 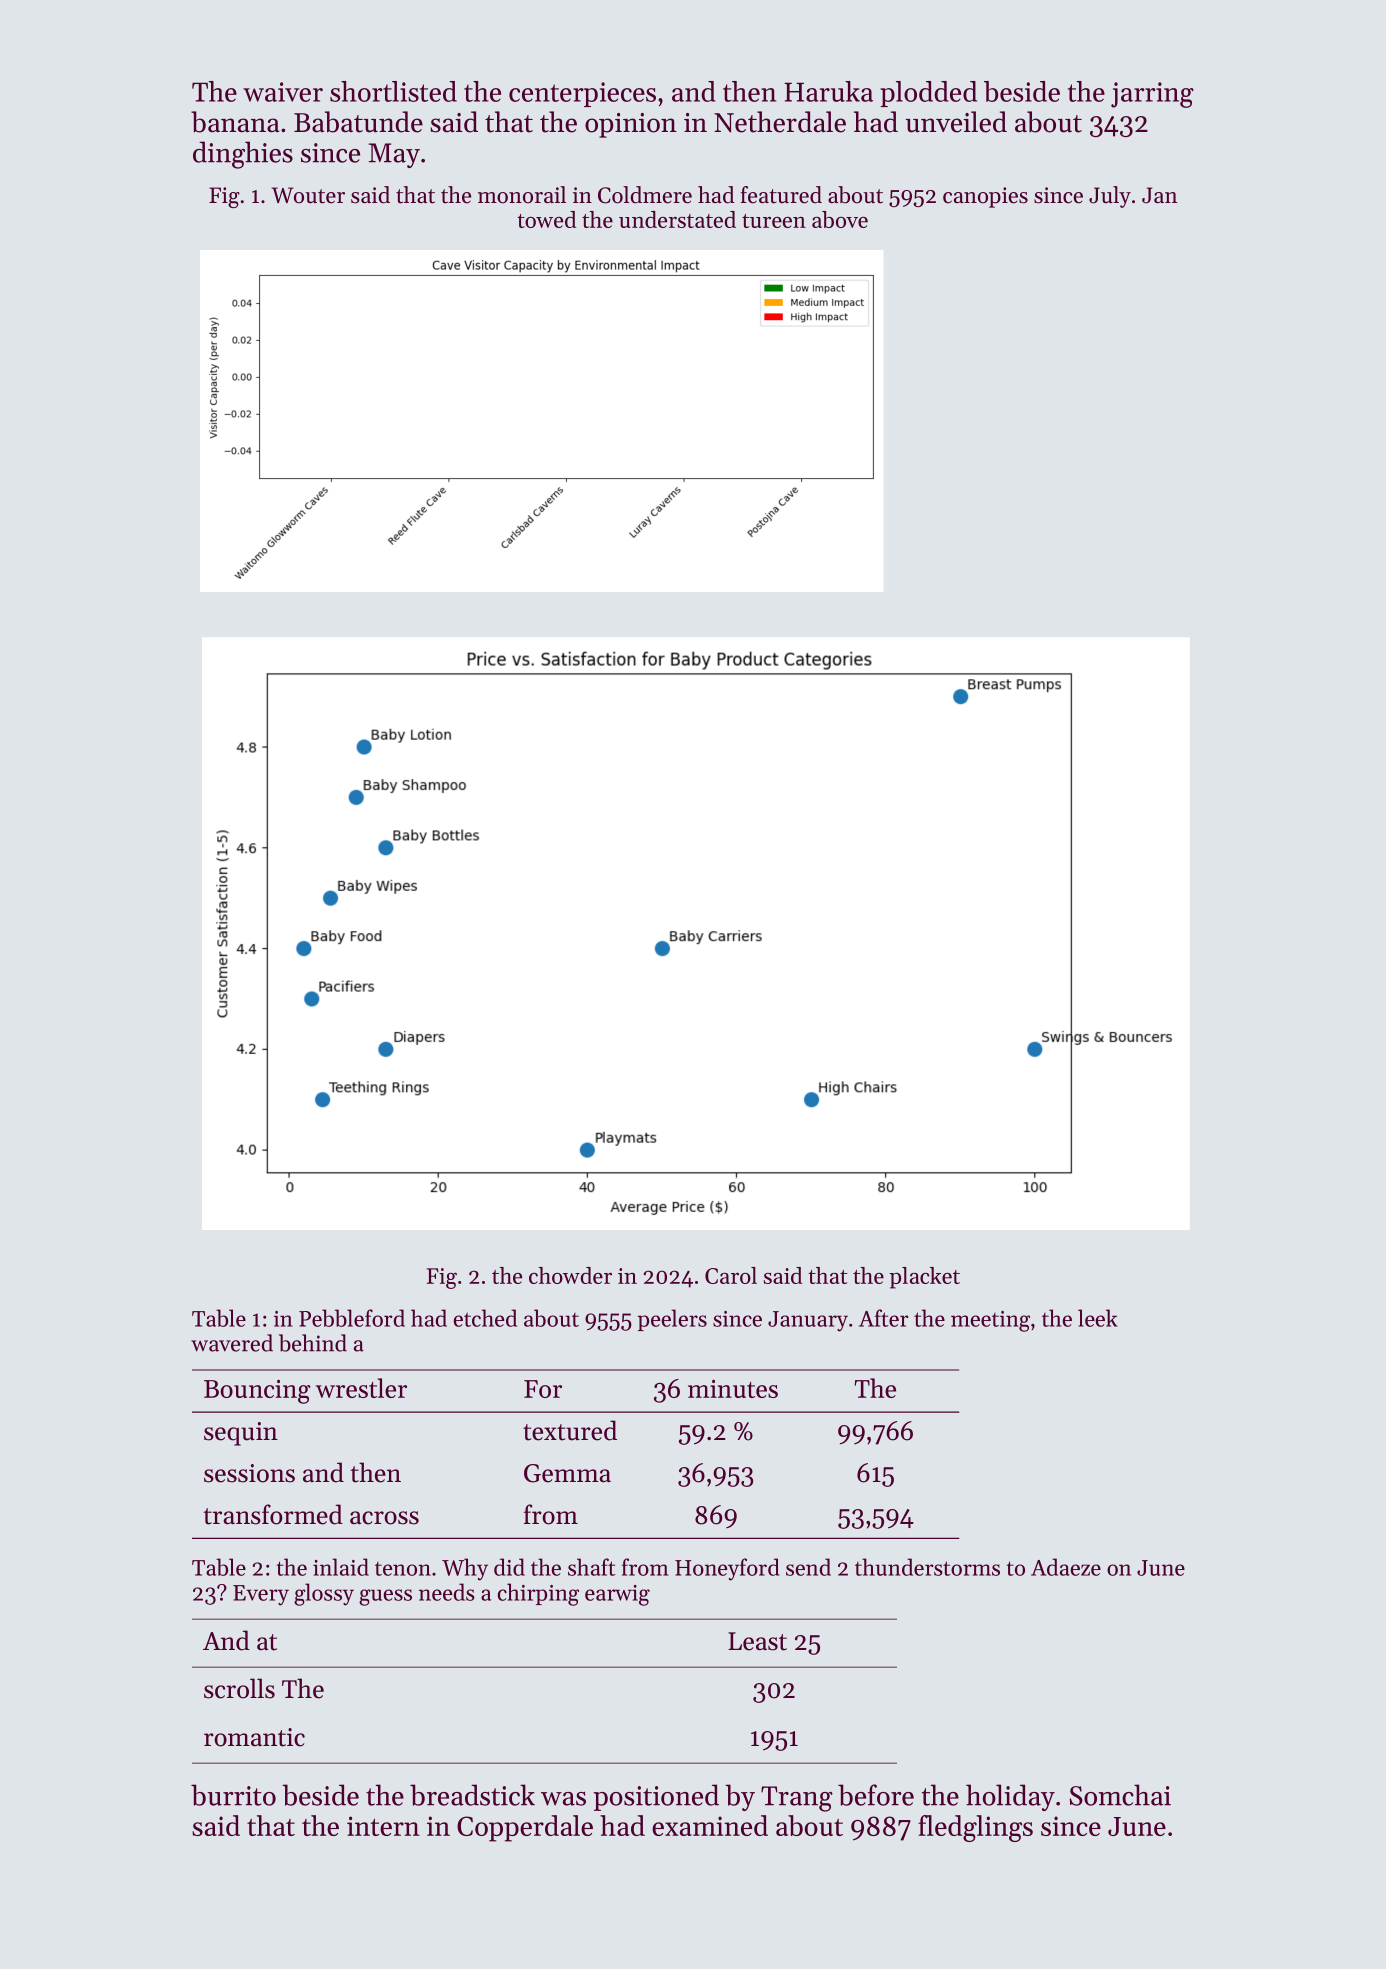 I want to click on meeting, so click(x=990, y=1321).
